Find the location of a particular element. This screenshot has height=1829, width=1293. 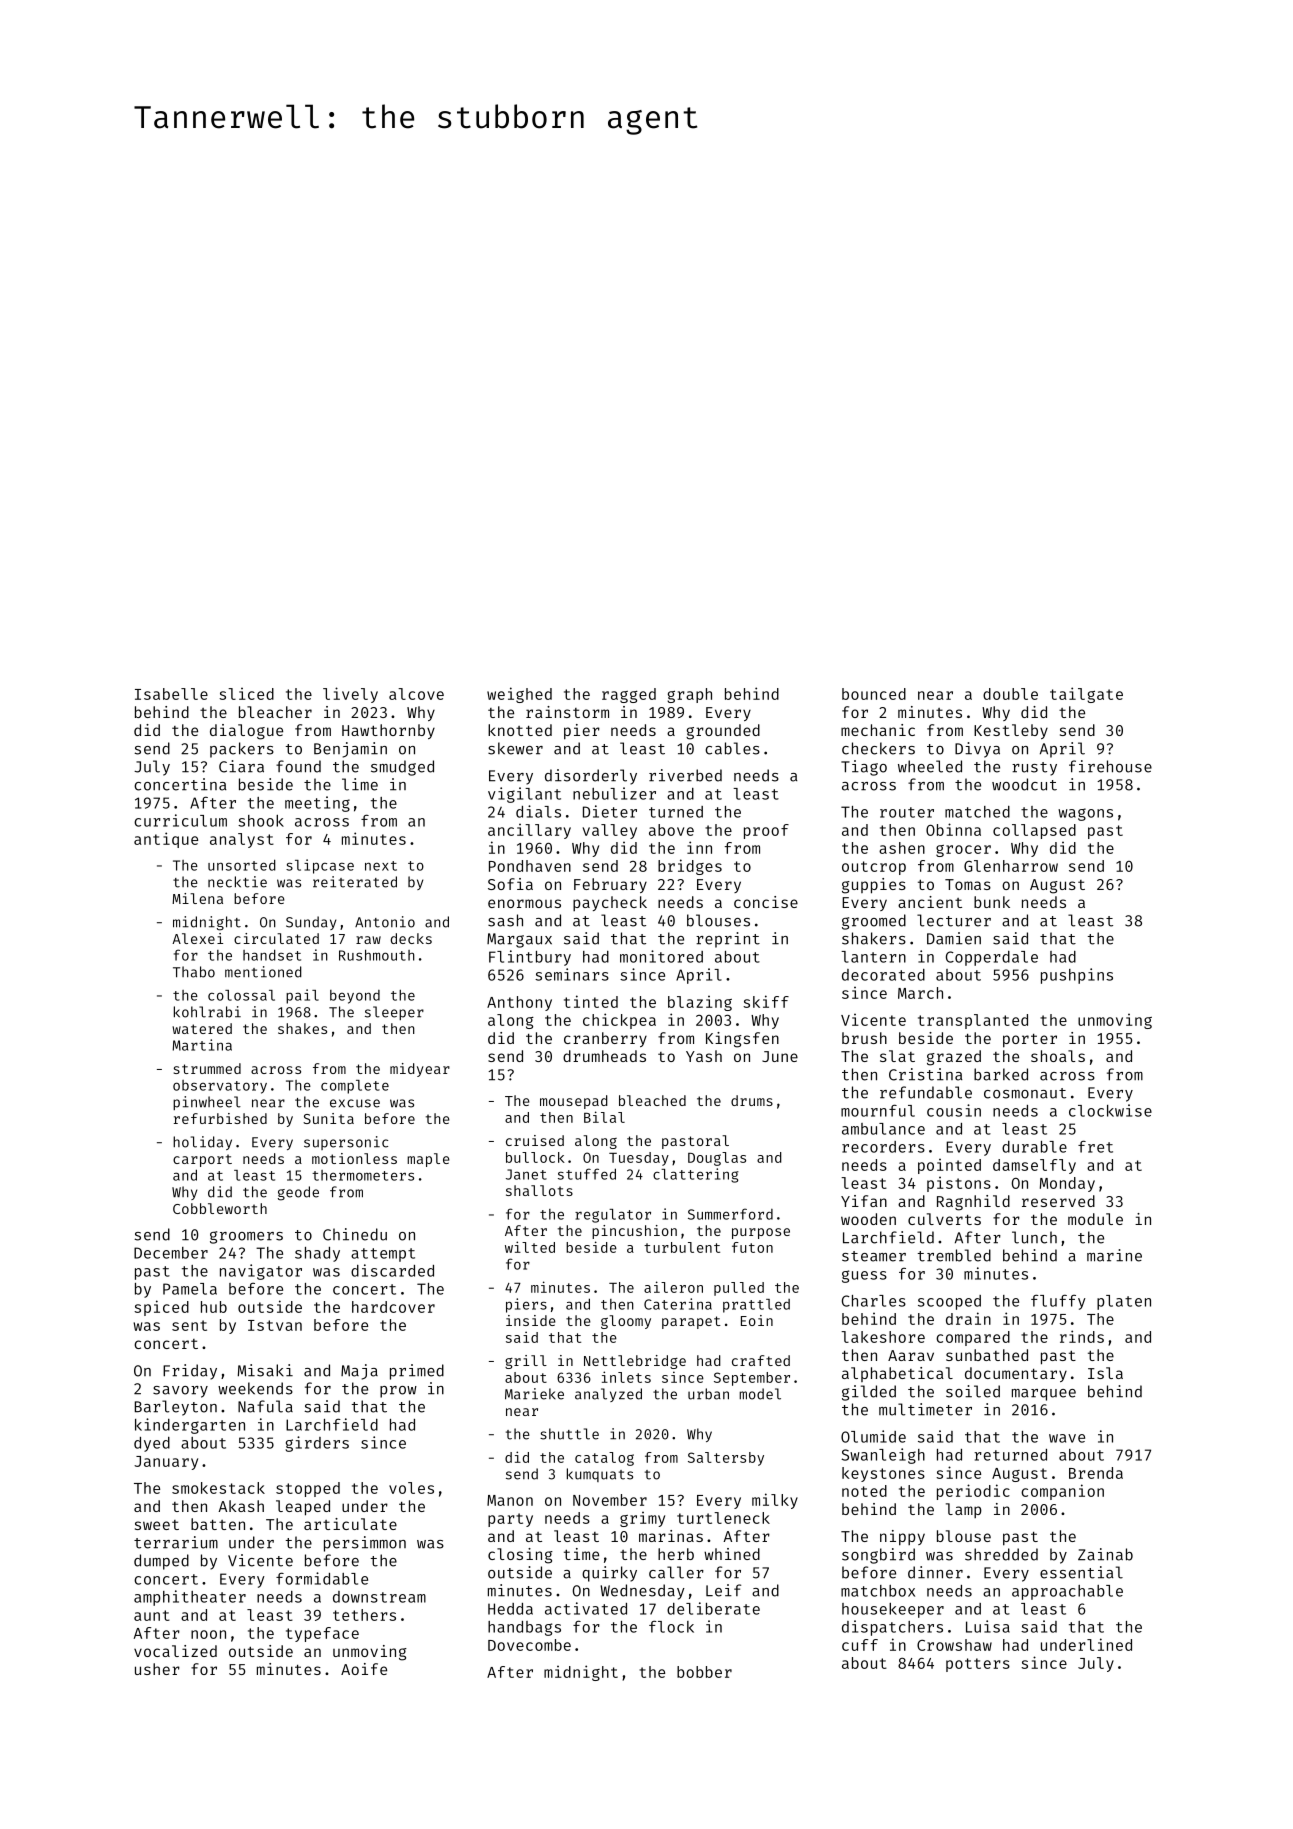

bounced is located at coordinates (874, 694).
